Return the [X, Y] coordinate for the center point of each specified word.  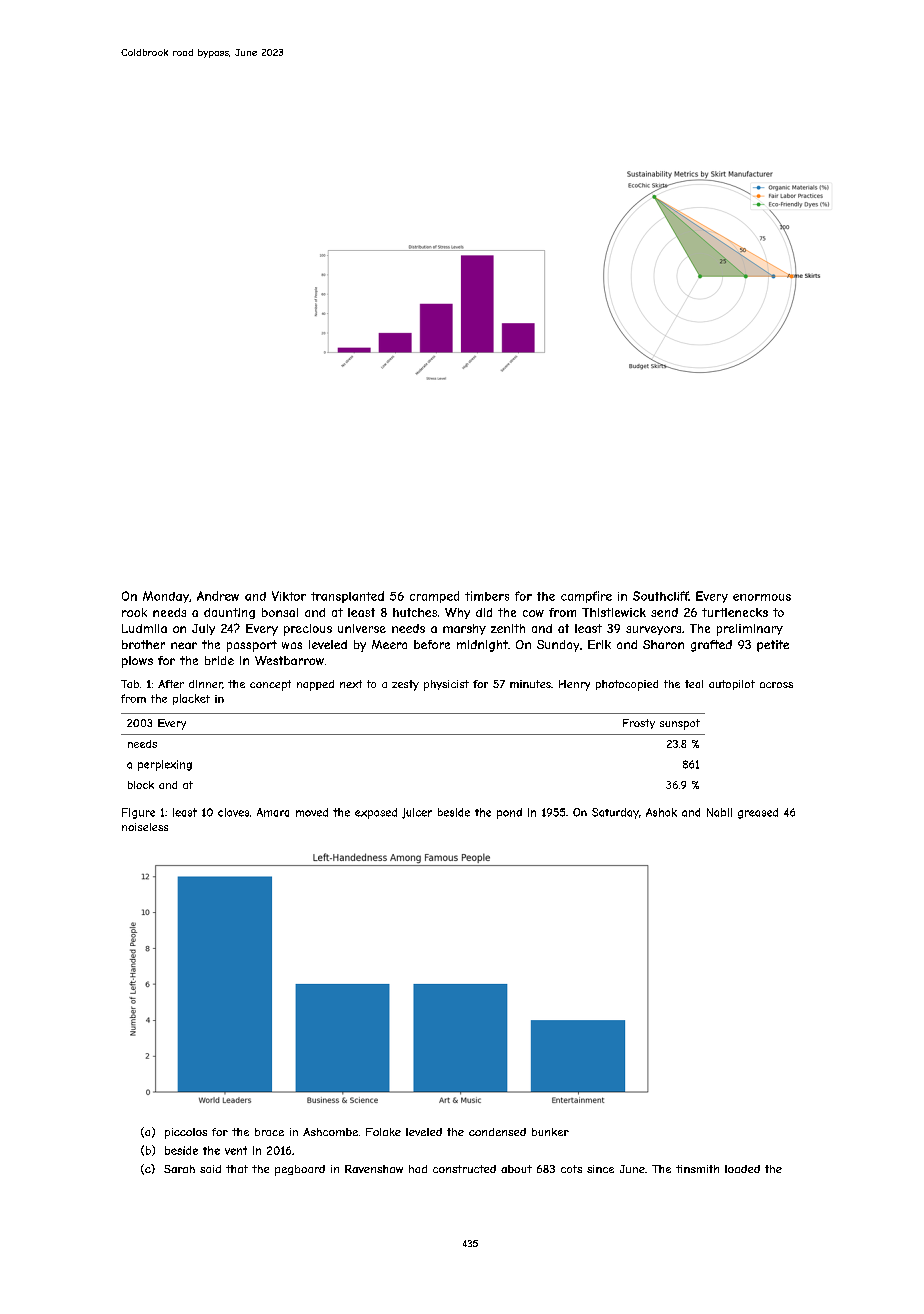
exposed [376, 813]
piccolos [186, 1133]
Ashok [661, 812]
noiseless [145, 827]
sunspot [680, 724]
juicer [417, 813]
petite [773, 646]
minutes [530, 684]
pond [509, 813]
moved [312, 812]
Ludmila [144, 628]
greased [758, 813]
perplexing [165, 765]
